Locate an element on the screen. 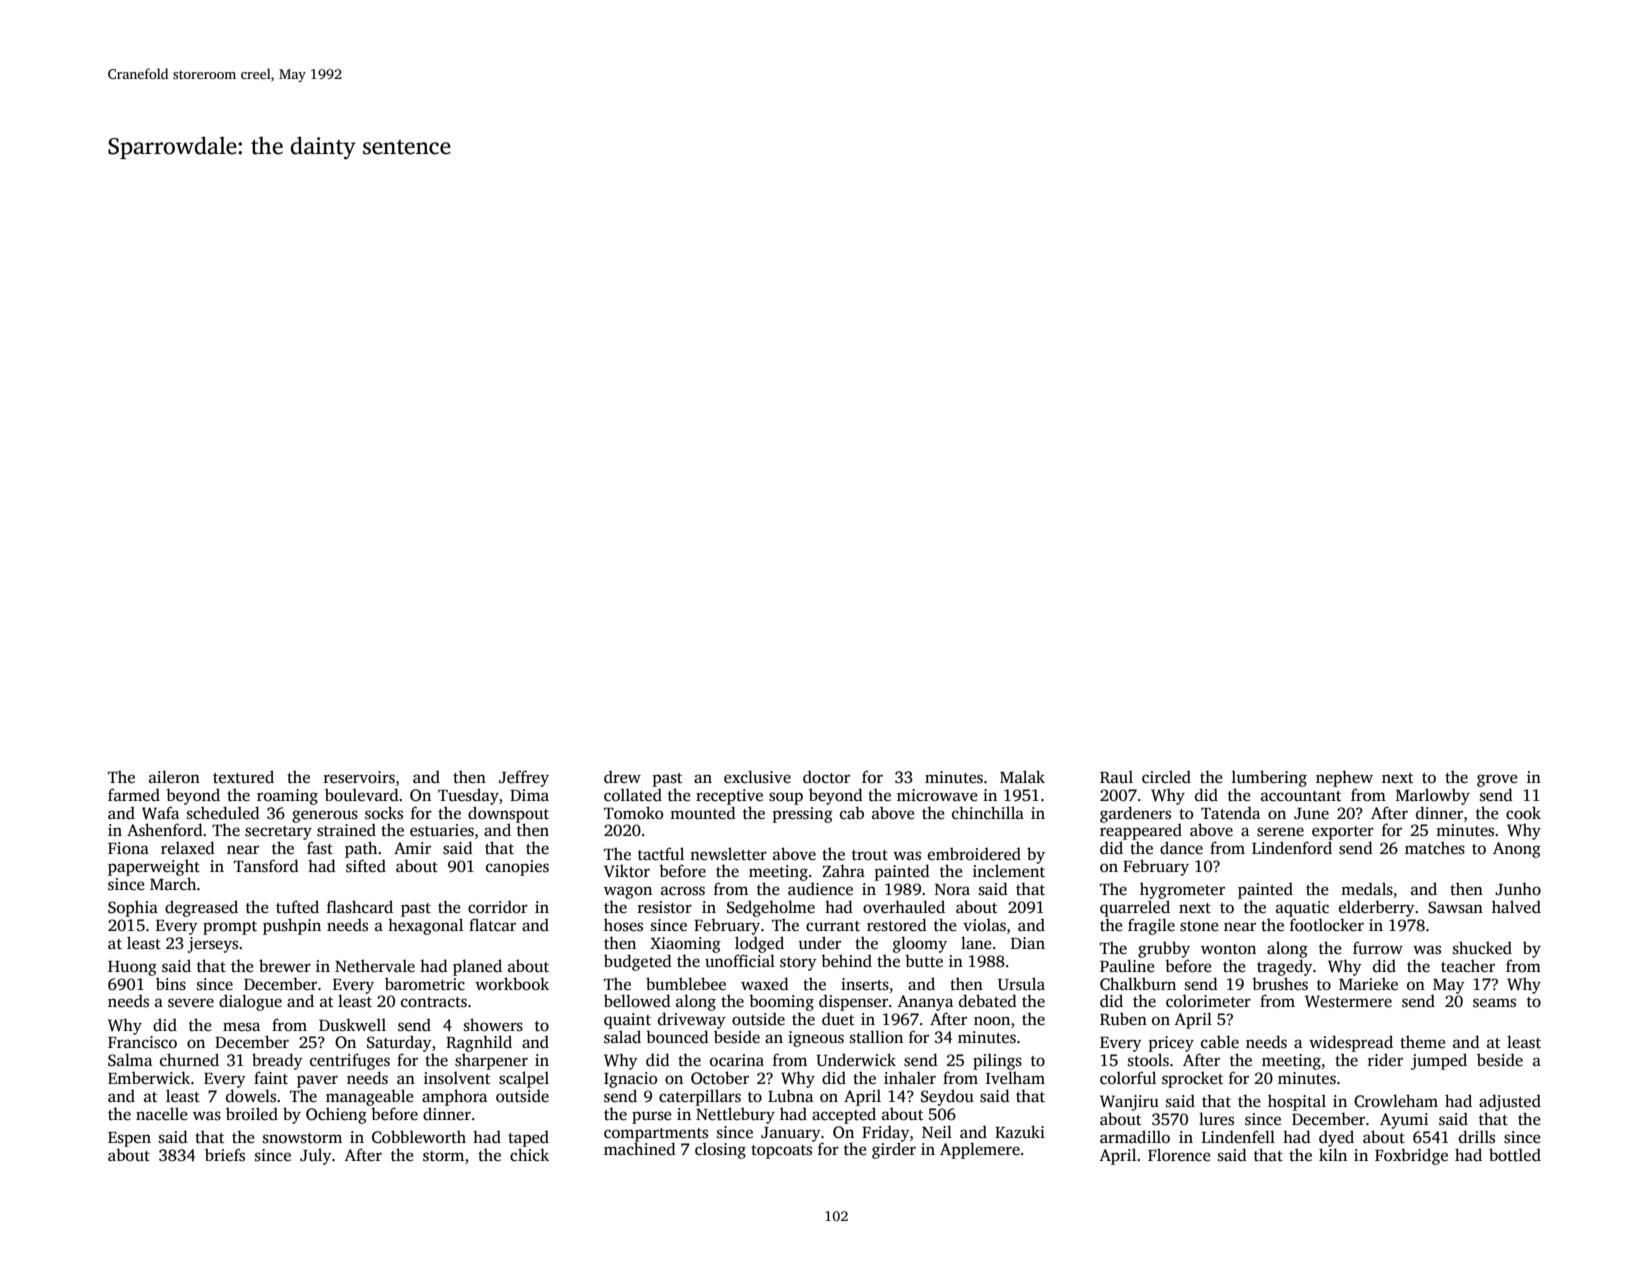  grove is located at coordinates (1497, 780).
